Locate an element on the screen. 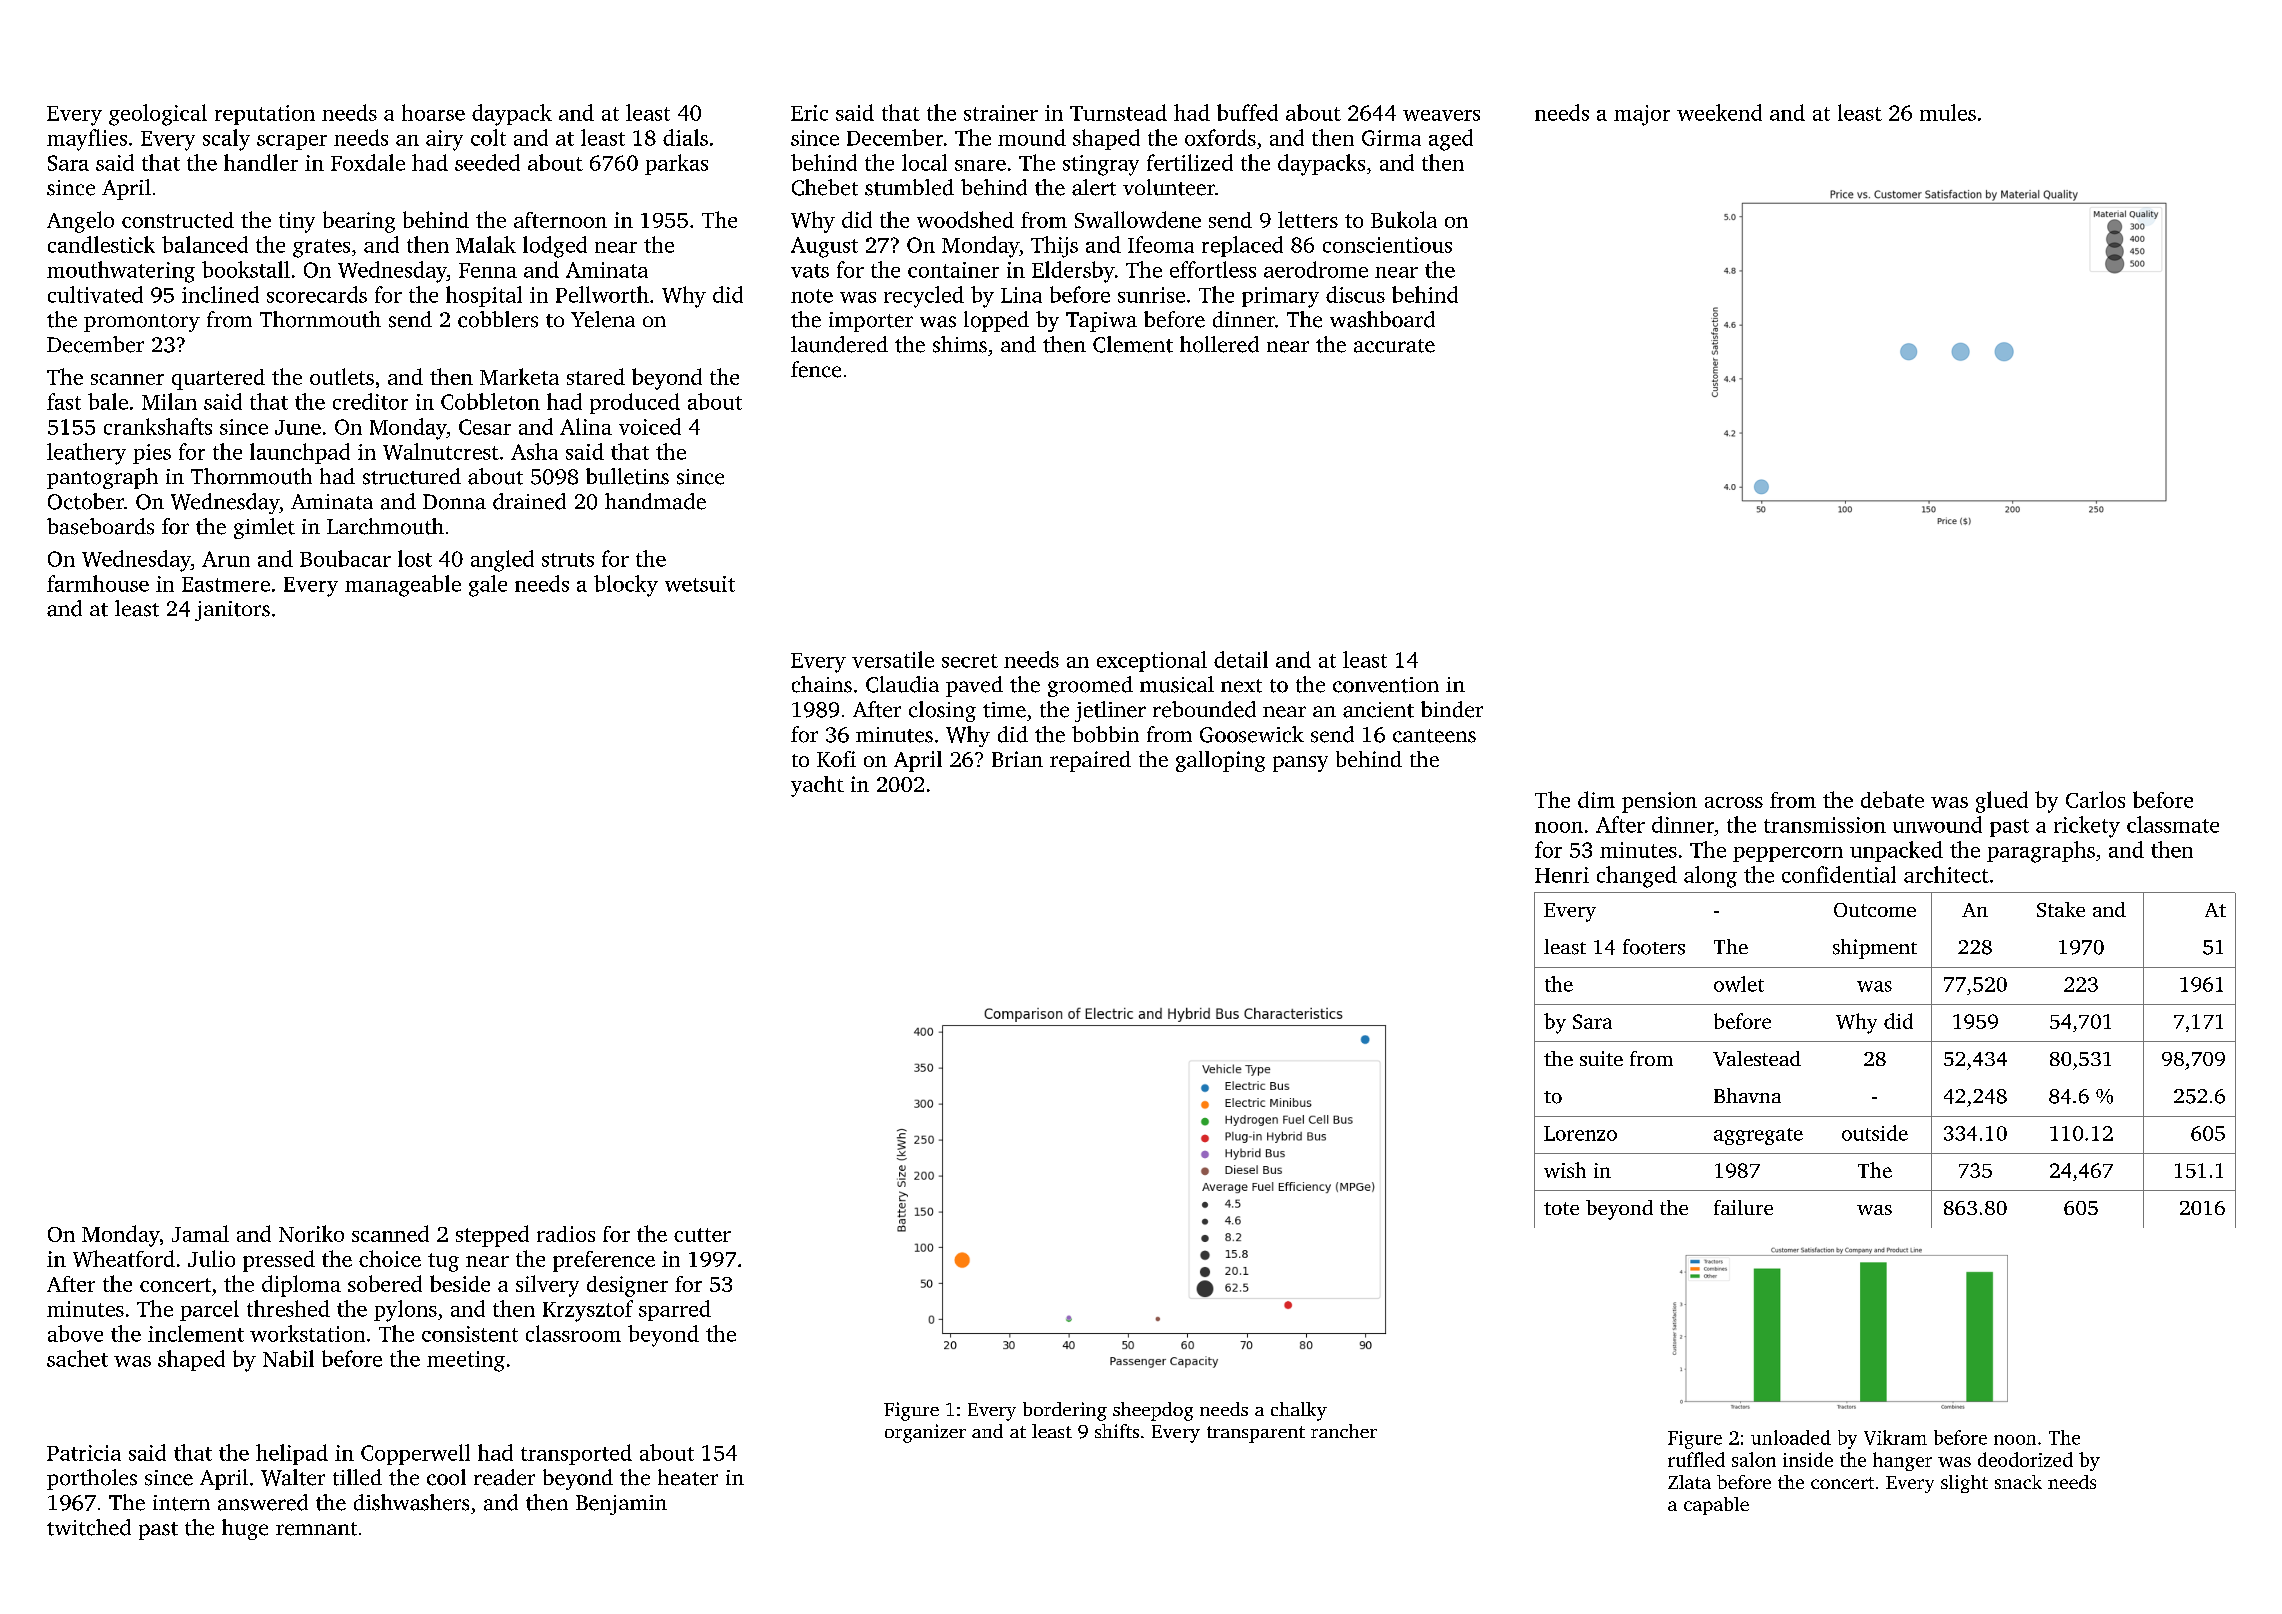 This screenshot has width=2282, height=1614. pantograph is located at coordinates (102, 478).
